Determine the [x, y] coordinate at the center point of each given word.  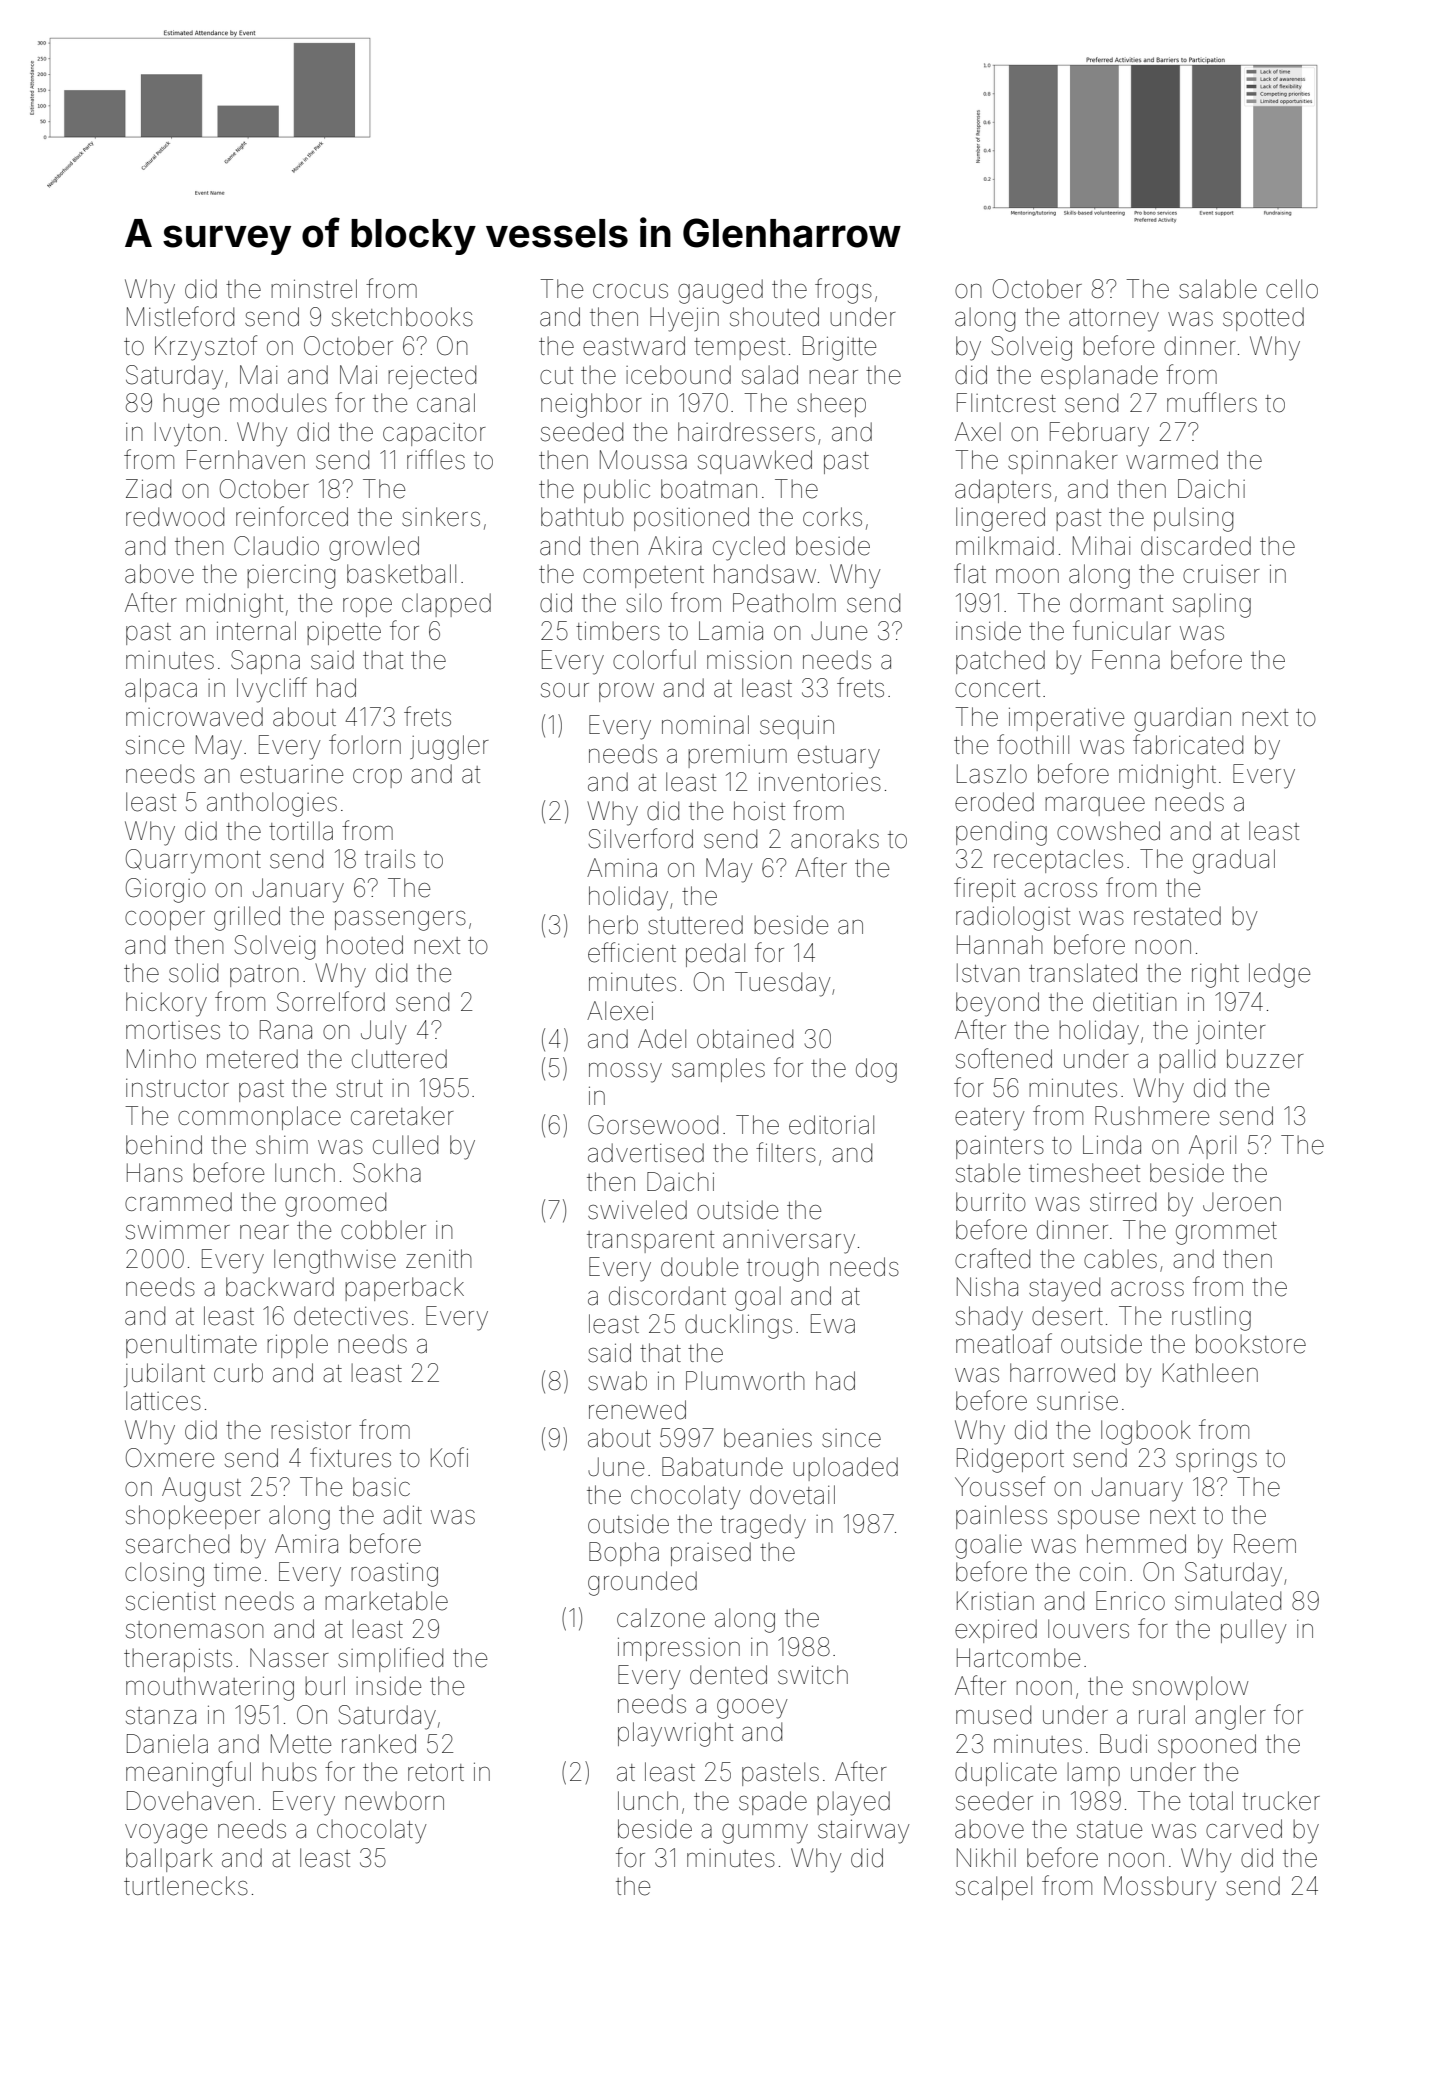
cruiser [1221, 574]
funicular [1122, 630]
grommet [1226, 1233]
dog [876, 1070]
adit [402, 1515]
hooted [365, 945]
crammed [178, 1202]
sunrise [1077, 1401]
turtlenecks [186, 1886]
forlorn [365, 744]
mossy [625, 1073]
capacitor [434, 434]
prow [626, 692]
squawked [755, 462]
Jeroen [1242, 1202]
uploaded [845, 1469]
